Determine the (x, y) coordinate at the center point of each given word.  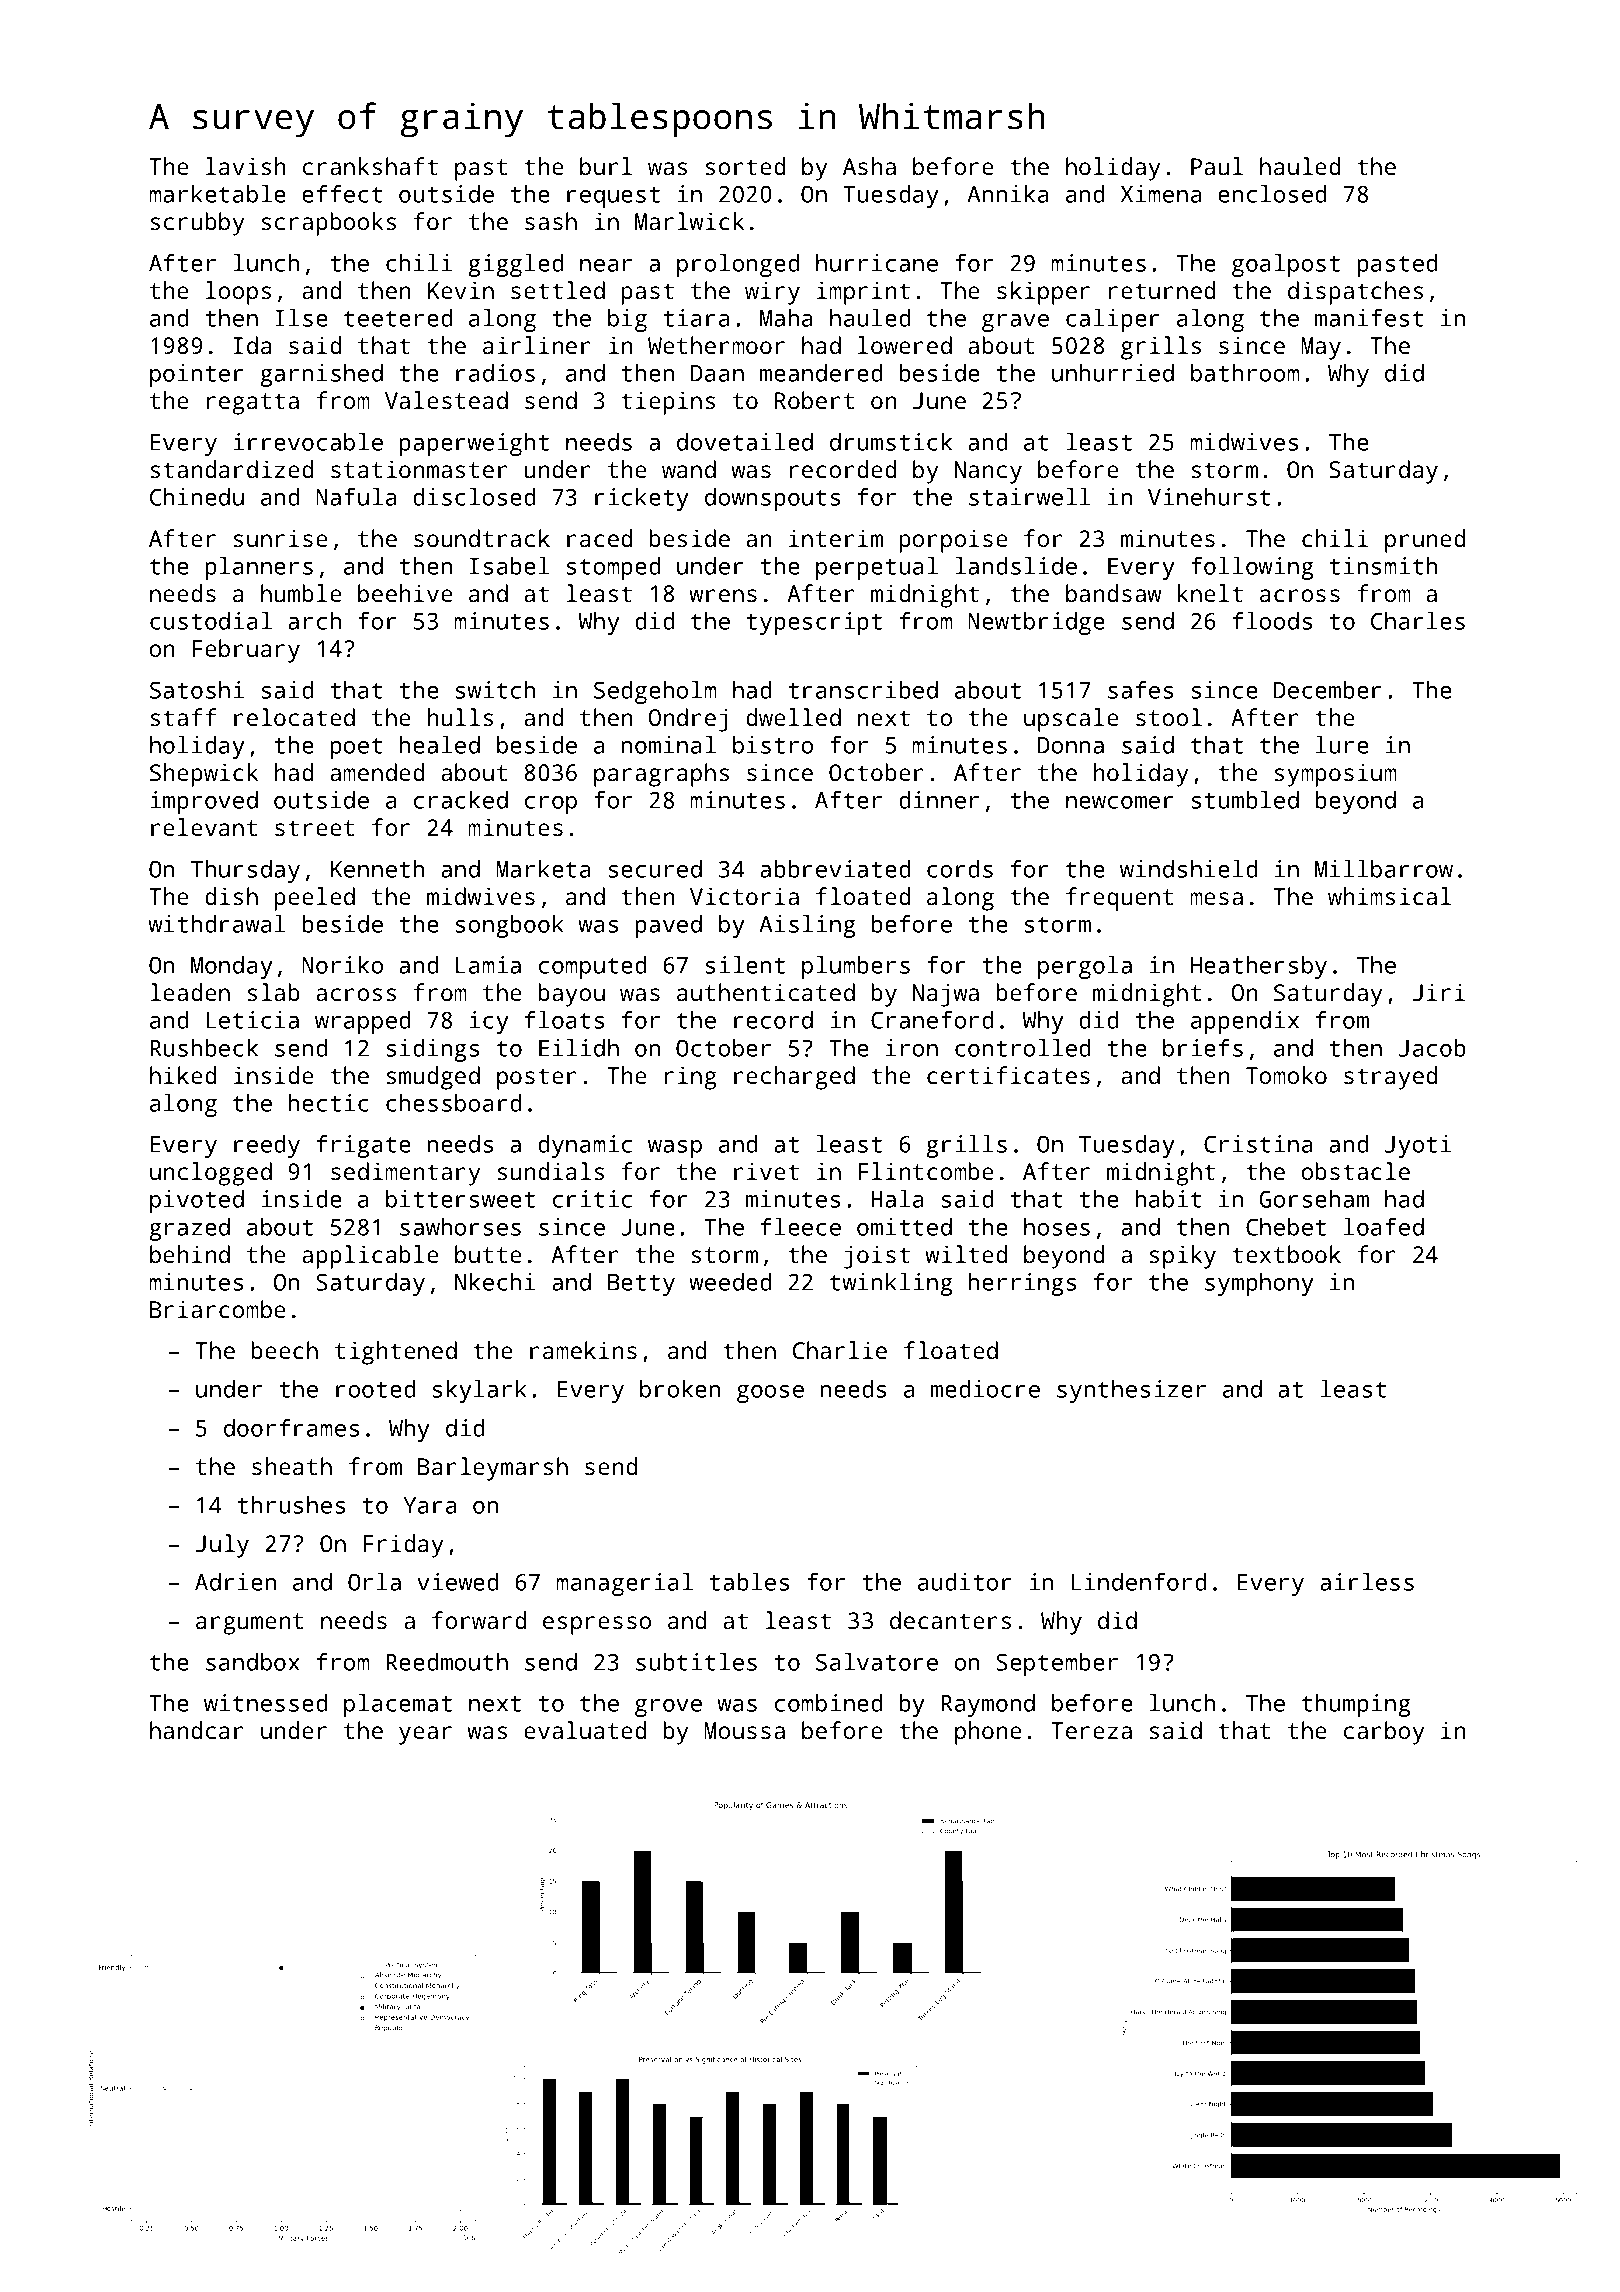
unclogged (211, 1174)
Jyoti (1418, 1146)
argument (249, 1624)
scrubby (197, 224)
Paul (1217, 166)
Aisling (807, 926)
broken (680, 1389)
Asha (869, 166)
